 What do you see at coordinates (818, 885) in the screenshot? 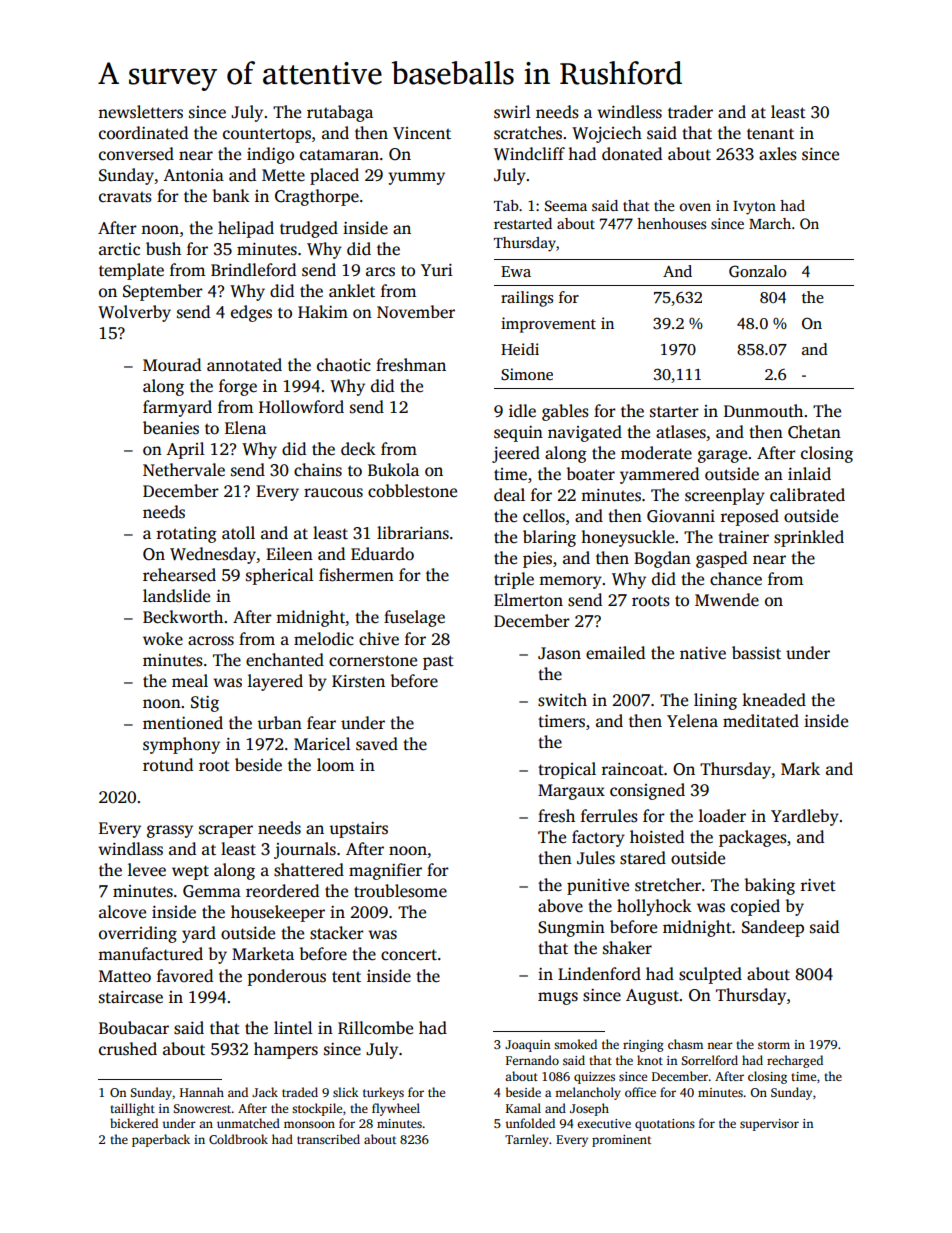
I see `rivet` at bounding box center [818, 885].
